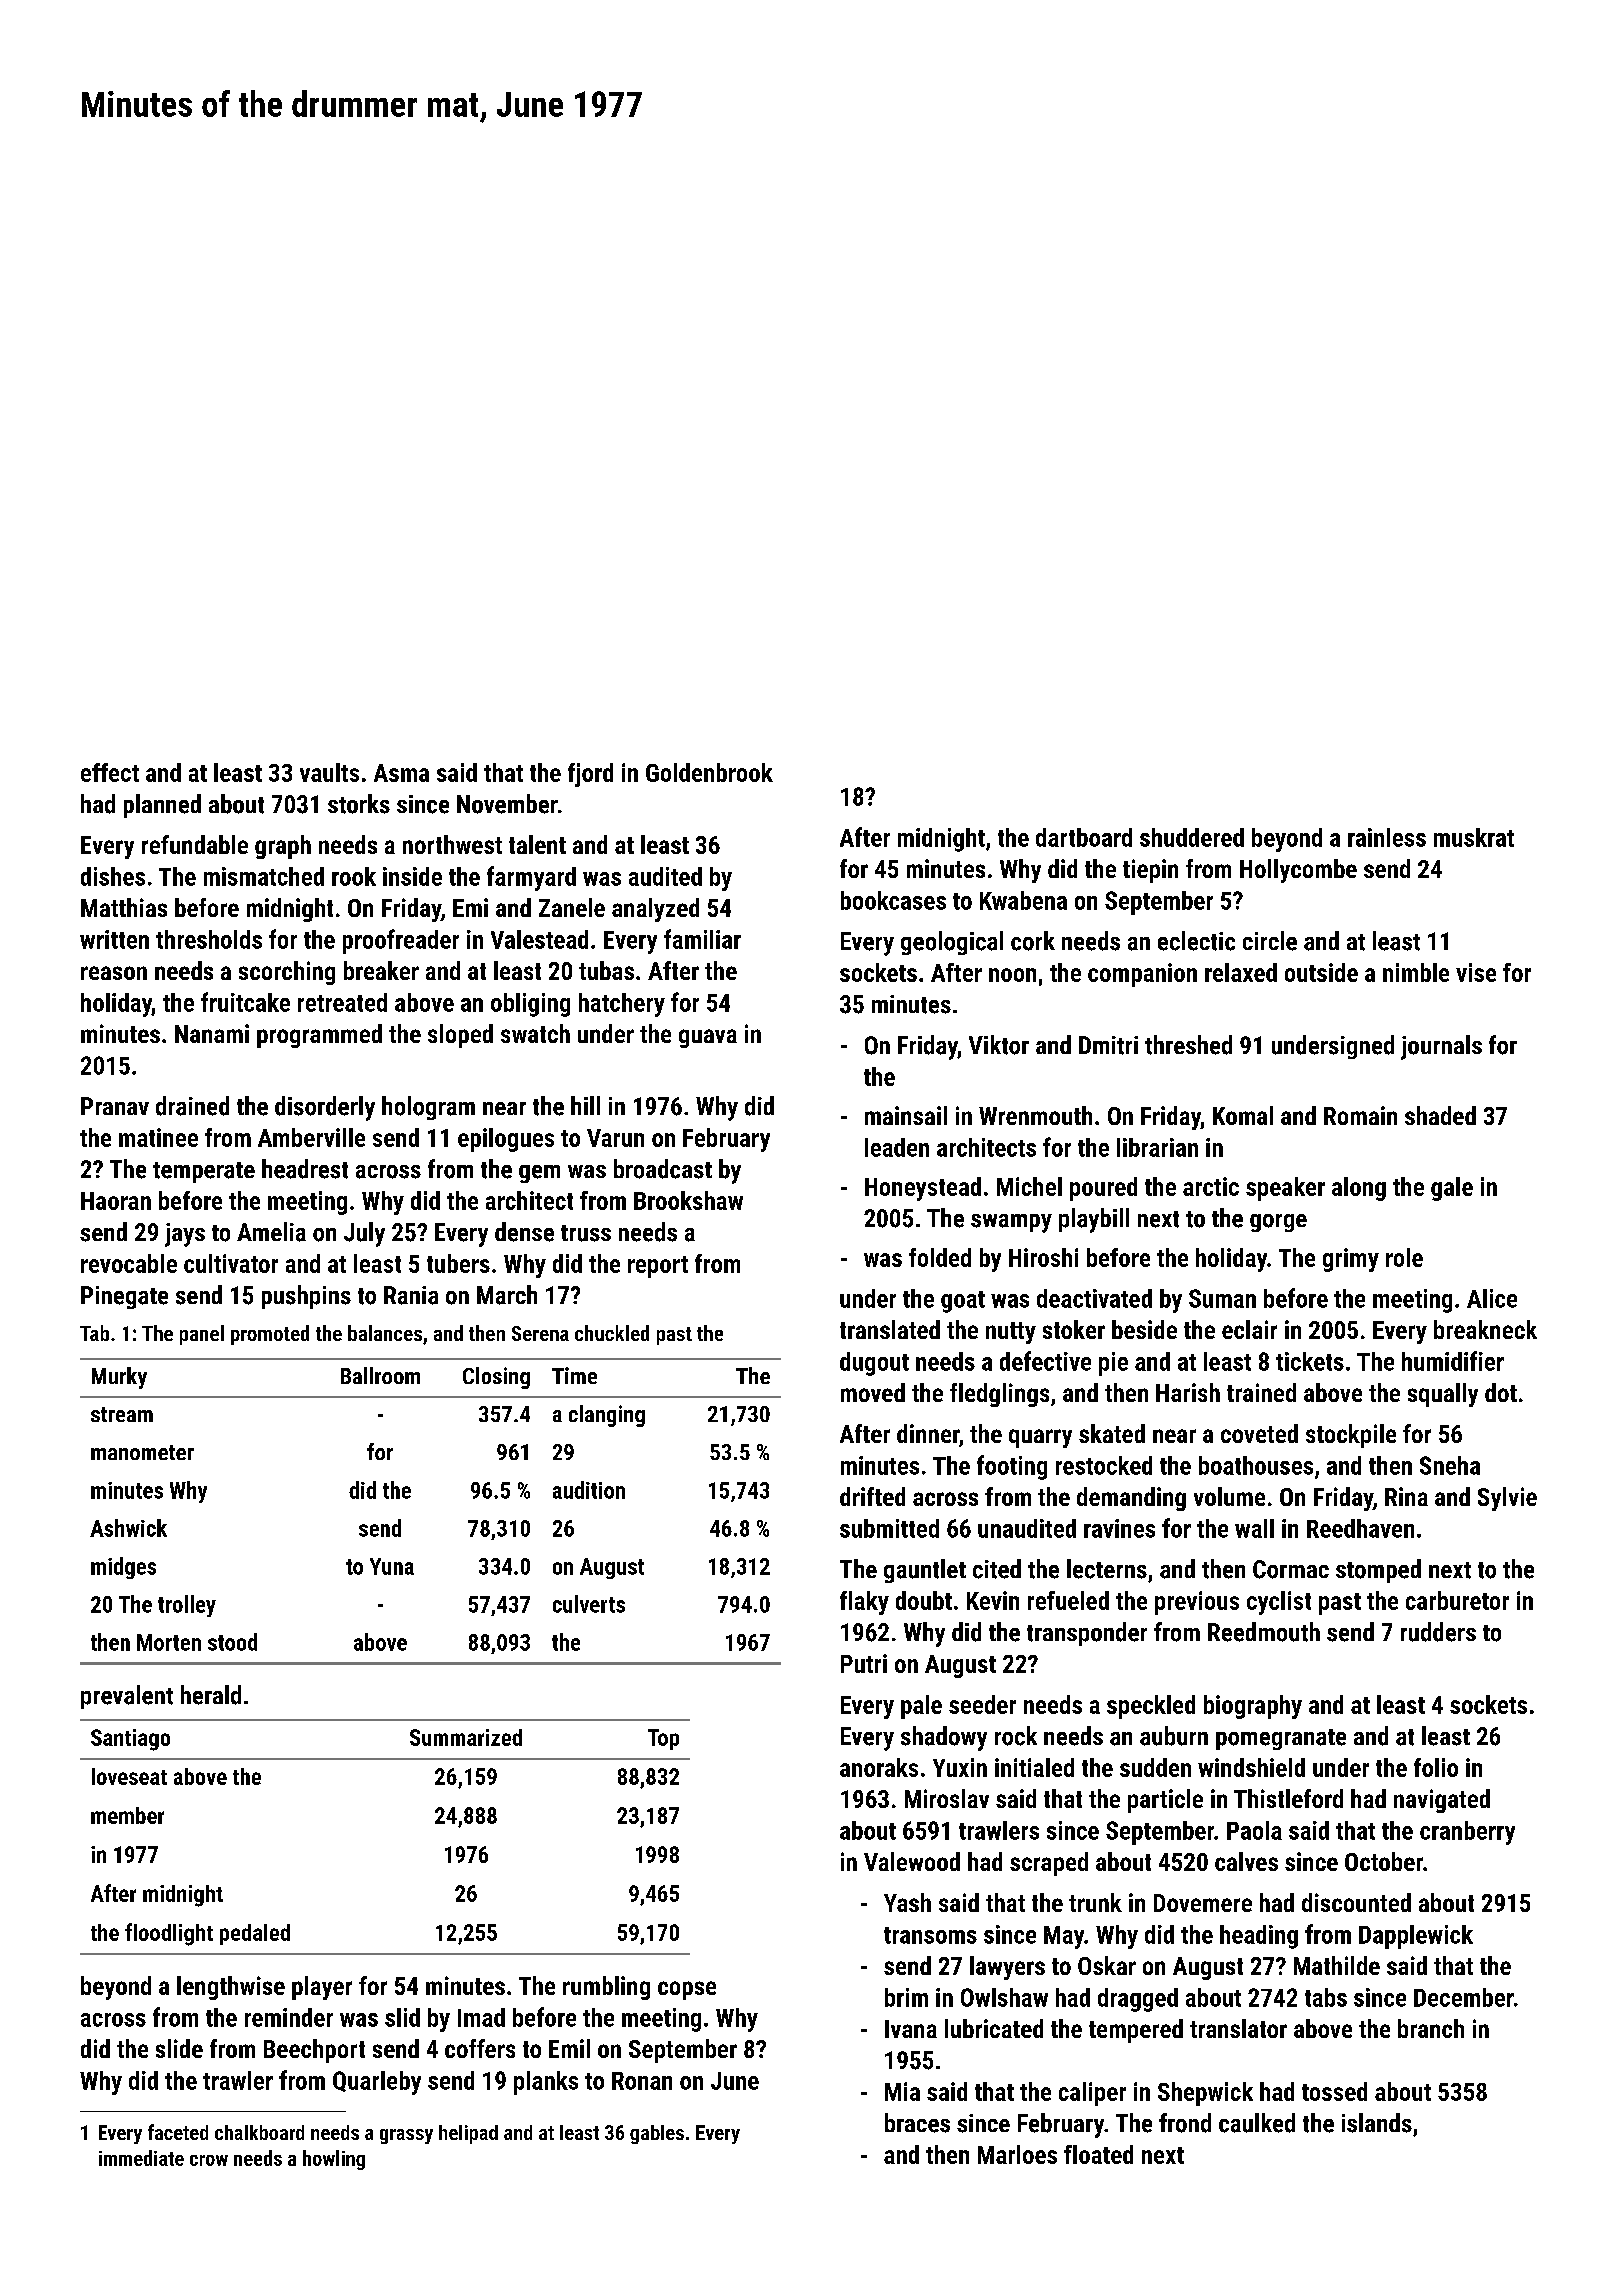 The image size is (1620, 2292). What do you see at coordinates (1326, 1997) in the page?
I see `tabs` at bounding box center [1326, 1997].
